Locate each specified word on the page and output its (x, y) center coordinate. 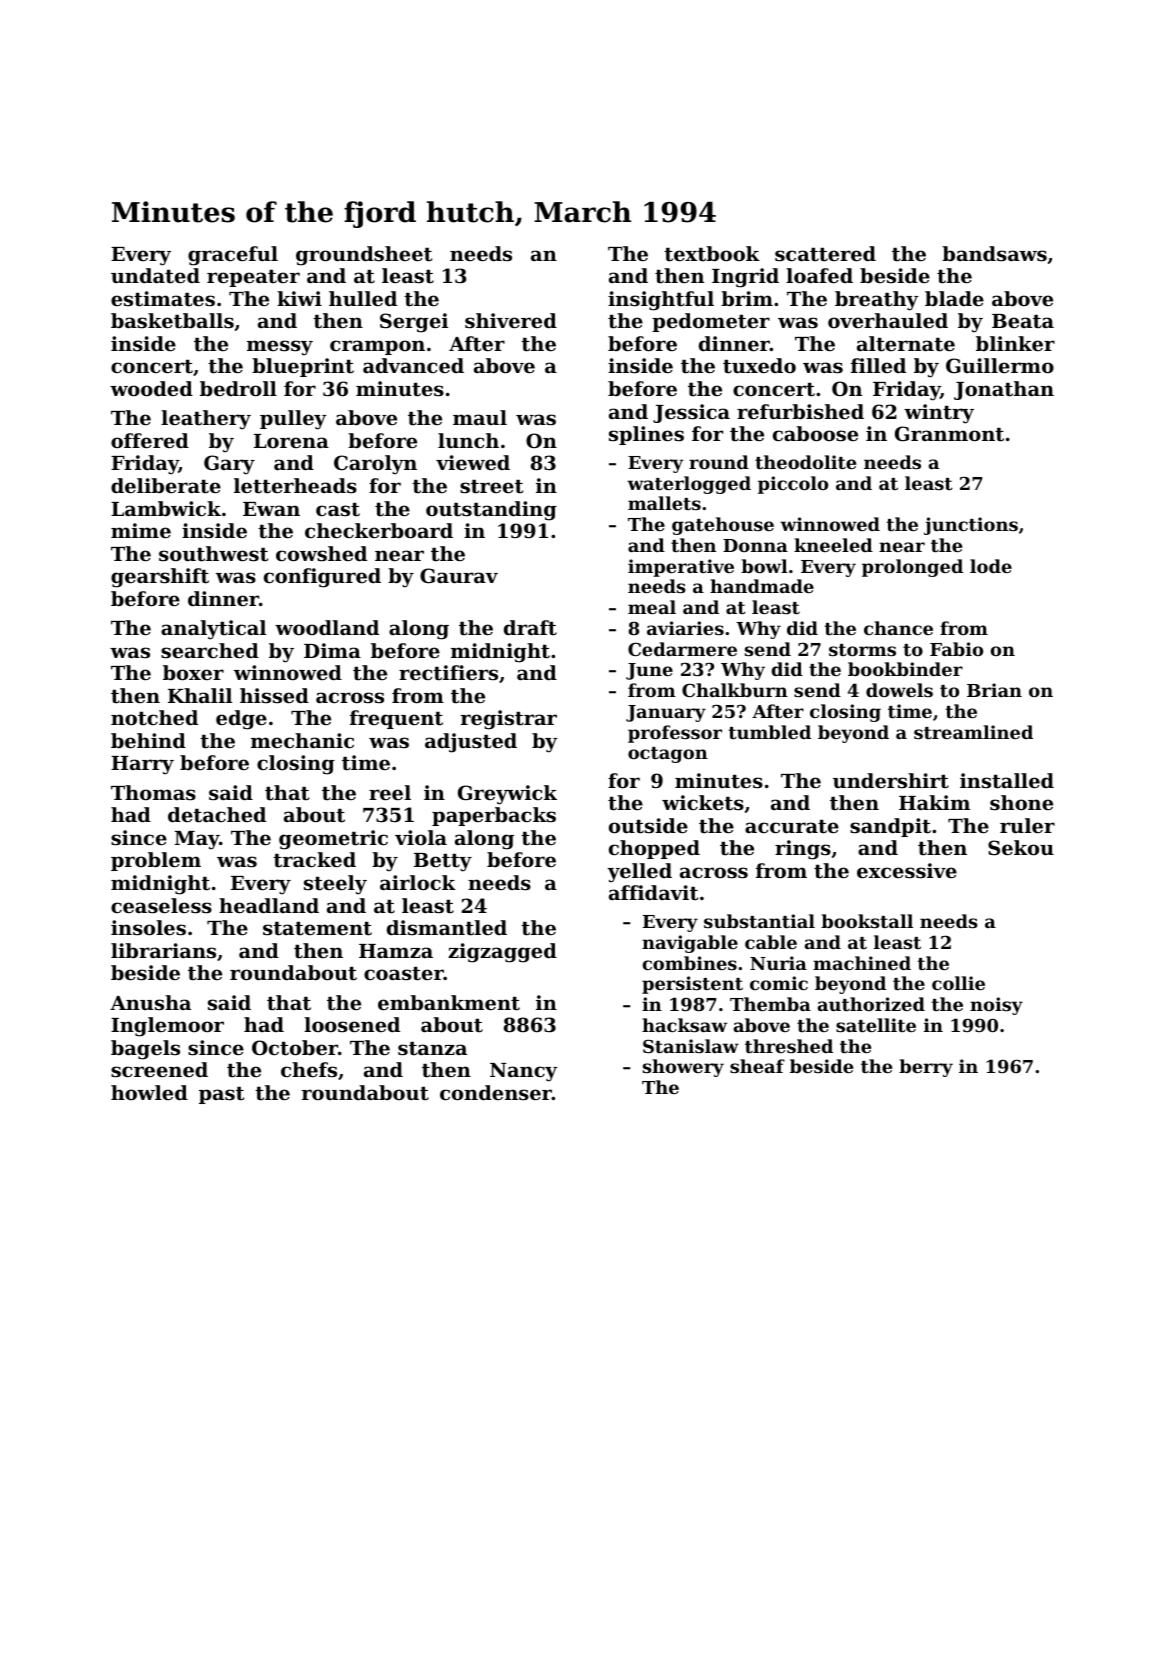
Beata (1023, 321)
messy (280, 348)
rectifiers (448, 673)
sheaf (757, 1066)
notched (154, 718)
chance (898, 628)
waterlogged (689, 485)
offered (150, 440)
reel (390, 792)
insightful (661, 301)
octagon (668, 755)
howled (149, 1092)
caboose (815, 434)
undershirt (891, 781)
